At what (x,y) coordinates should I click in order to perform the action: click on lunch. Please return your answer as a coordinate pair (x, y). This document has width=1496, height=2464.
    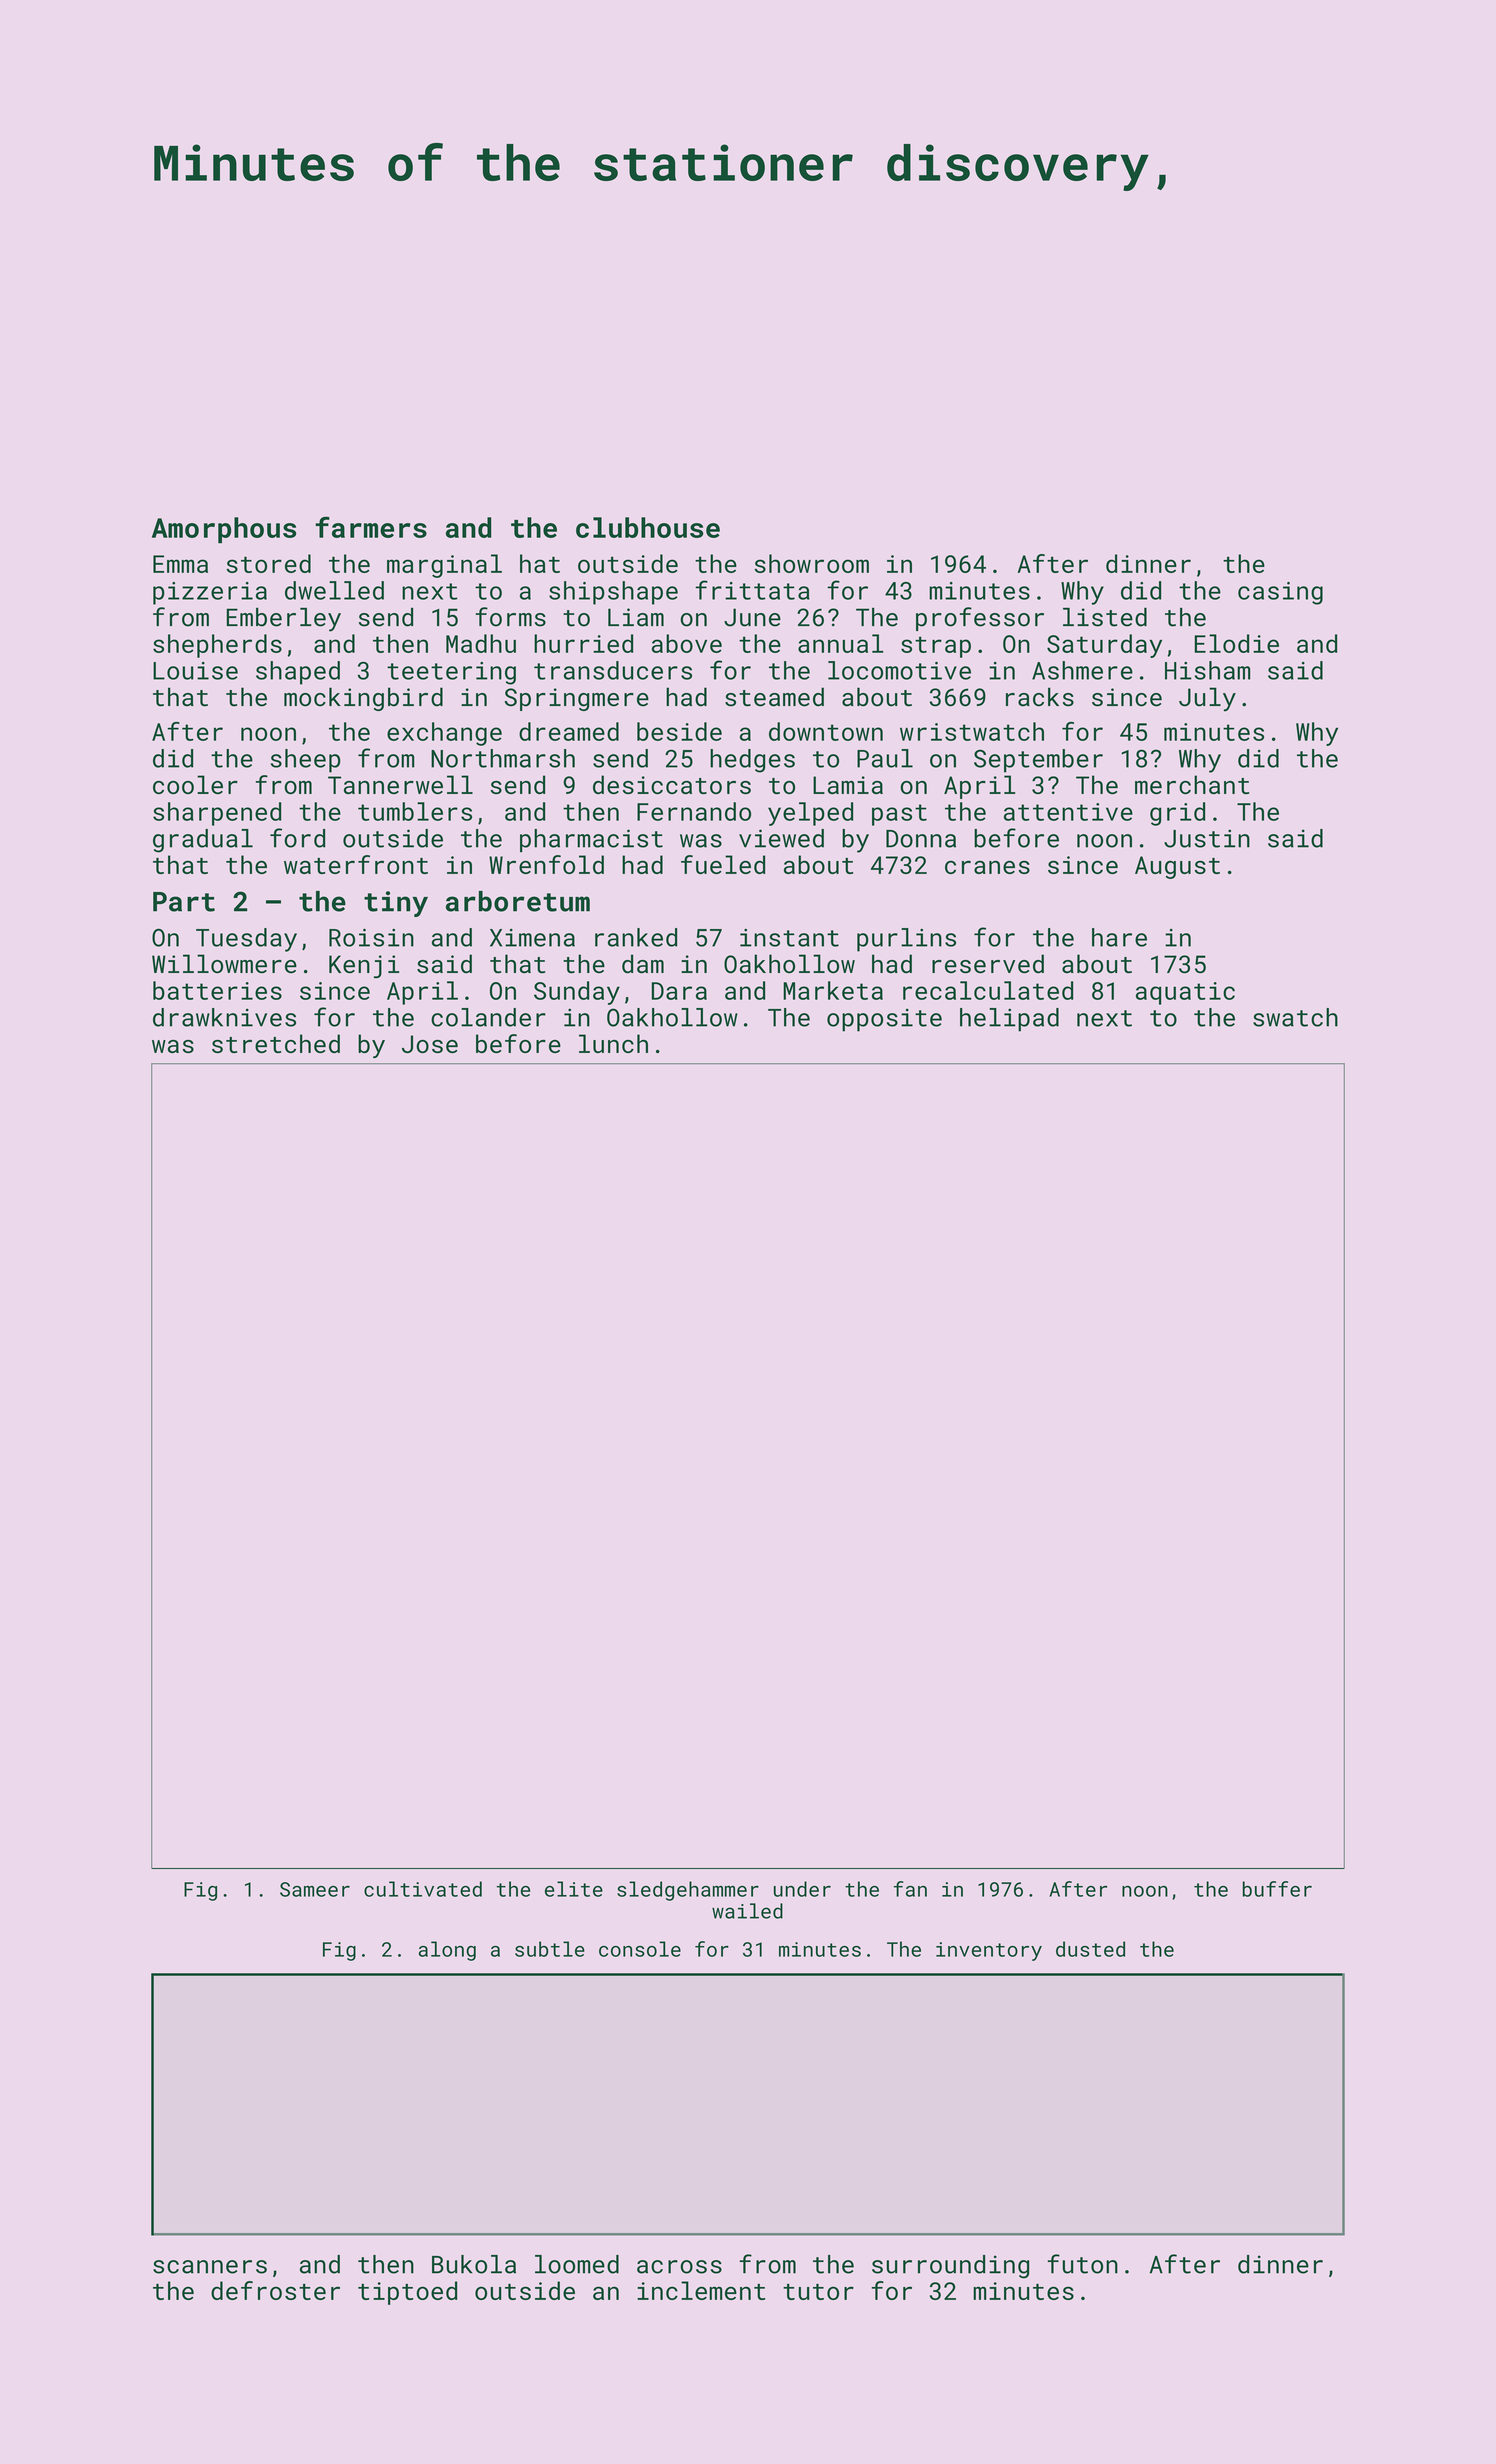
    Looking at the image, I should click on (613, 1043).
